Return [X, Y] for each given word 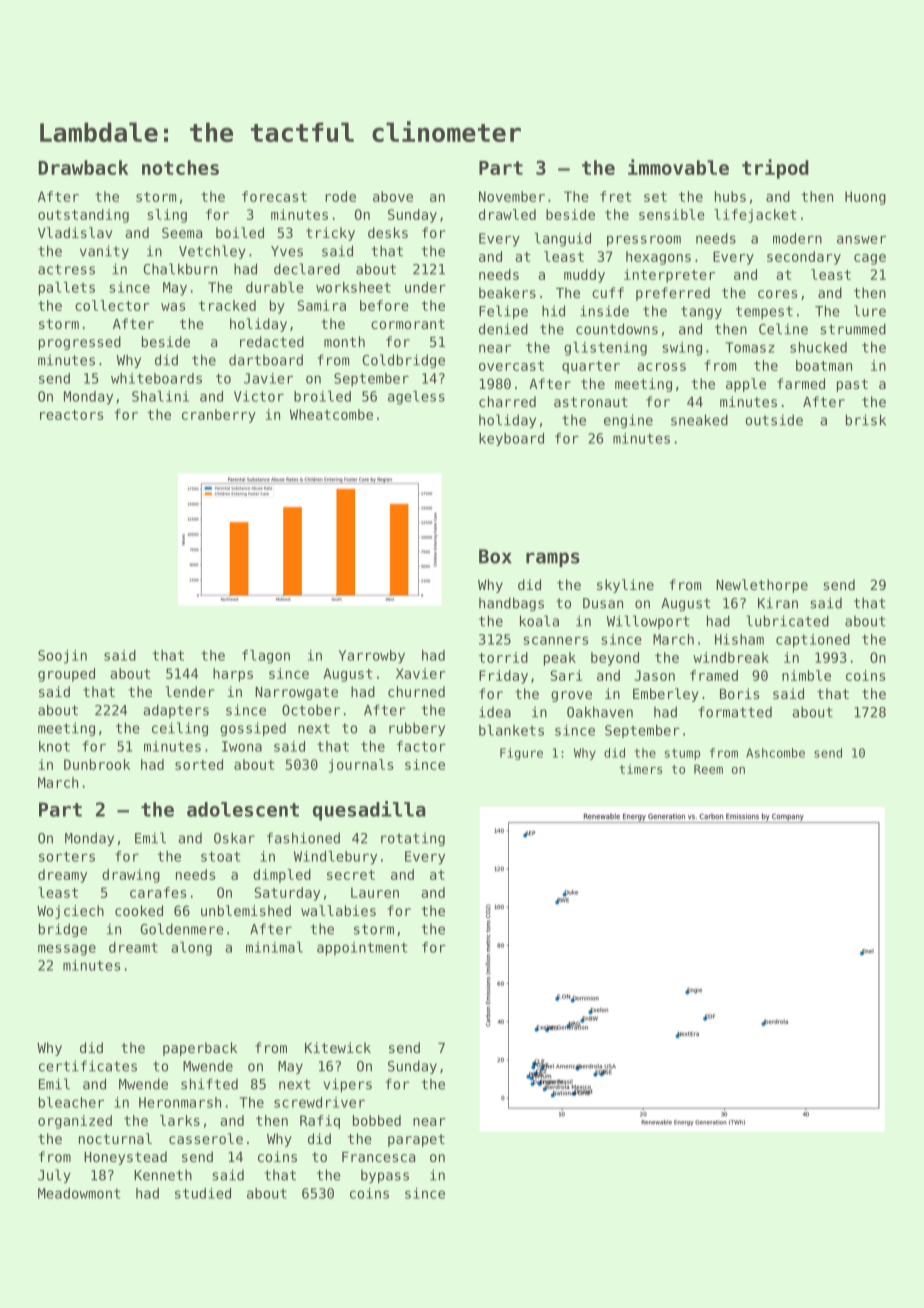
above [393, 196]
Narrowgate [296, 693]
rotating [413, 839]
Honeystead [125, 1158]
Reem [708, 769]
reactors [71, 415]
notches [180, 167]
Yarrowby [372, 657]
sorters [67, 856]
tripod [775, 169]
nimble [806, 675]
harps [233, 675]
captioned [813, 641]
